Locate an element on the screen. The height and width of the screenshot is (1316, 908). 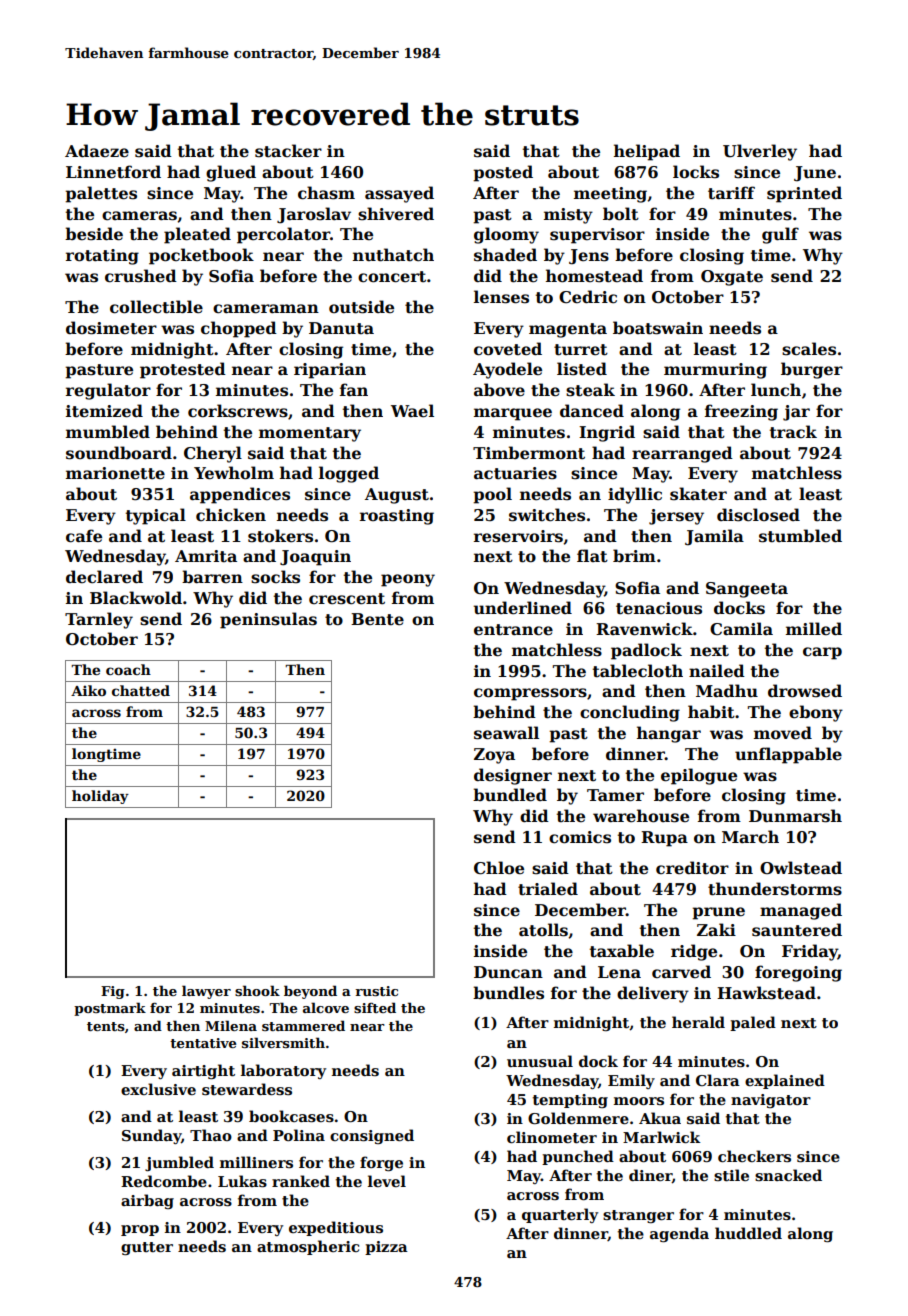
posted is located at coordinates (503, 173).
